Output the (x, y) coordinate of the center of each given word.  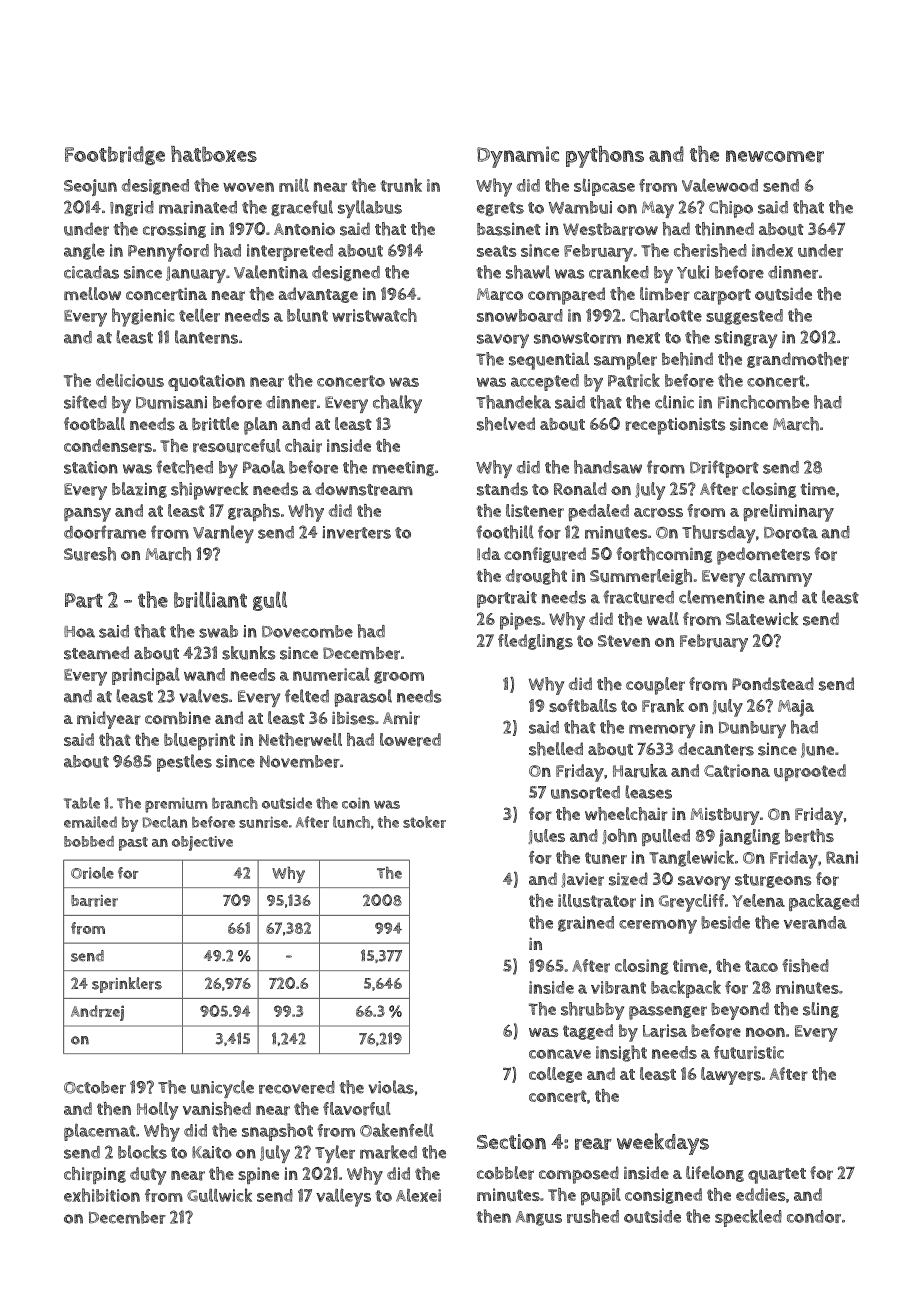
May (658, 209)
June (817, 750)
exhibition (102, 1195)
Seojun (90, 187)
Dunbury (752, 729)
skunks (248, 653)
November (300, 761)
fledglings (535, 642)
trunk (401, 185)
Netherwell (300, 740)
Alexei (418, 1195)
